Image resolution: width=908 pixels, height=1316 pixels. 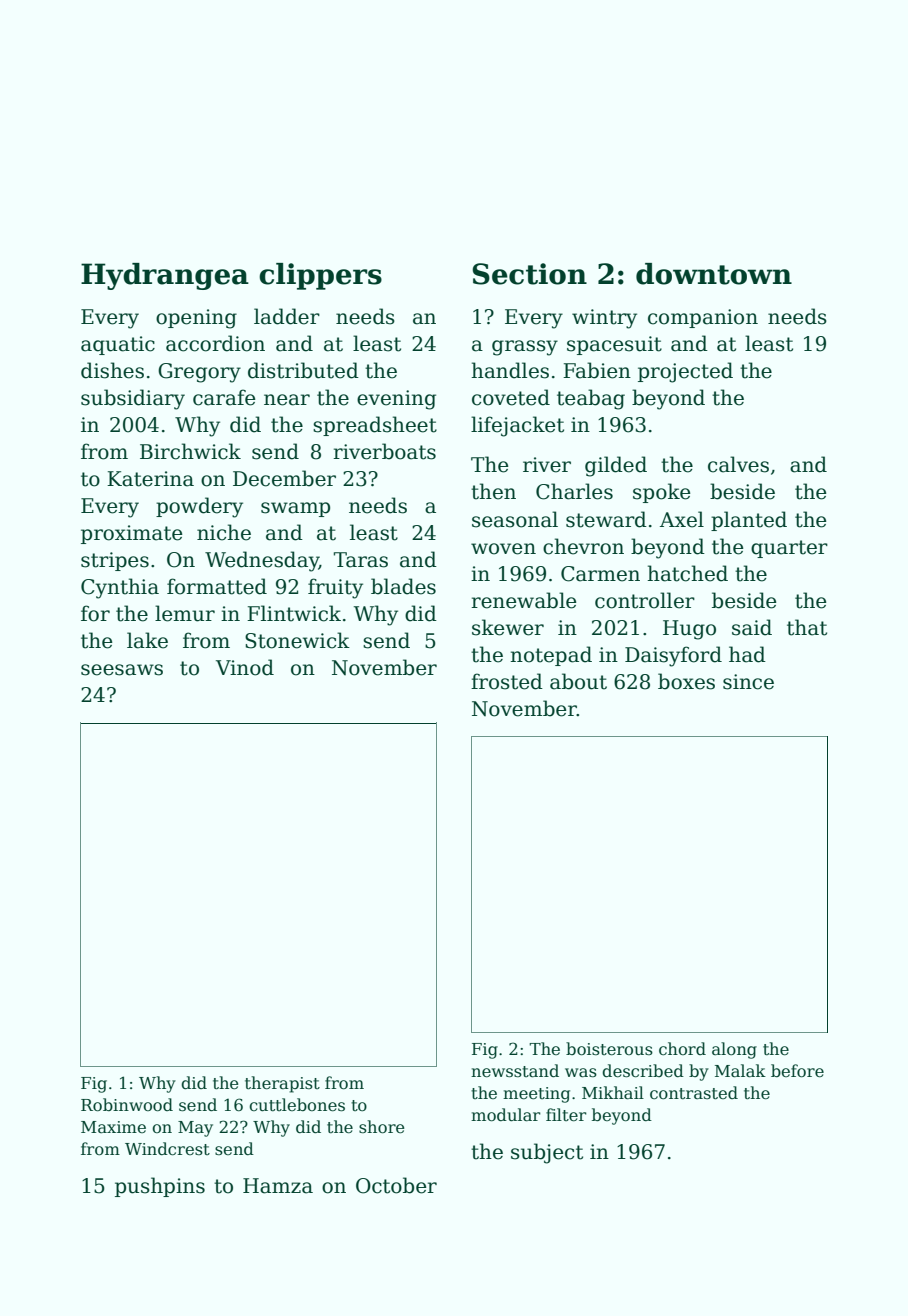 What do you see at coordinates (320, 276) in the screenshot?
I see `clippers` at bounding box center [320, 276].
